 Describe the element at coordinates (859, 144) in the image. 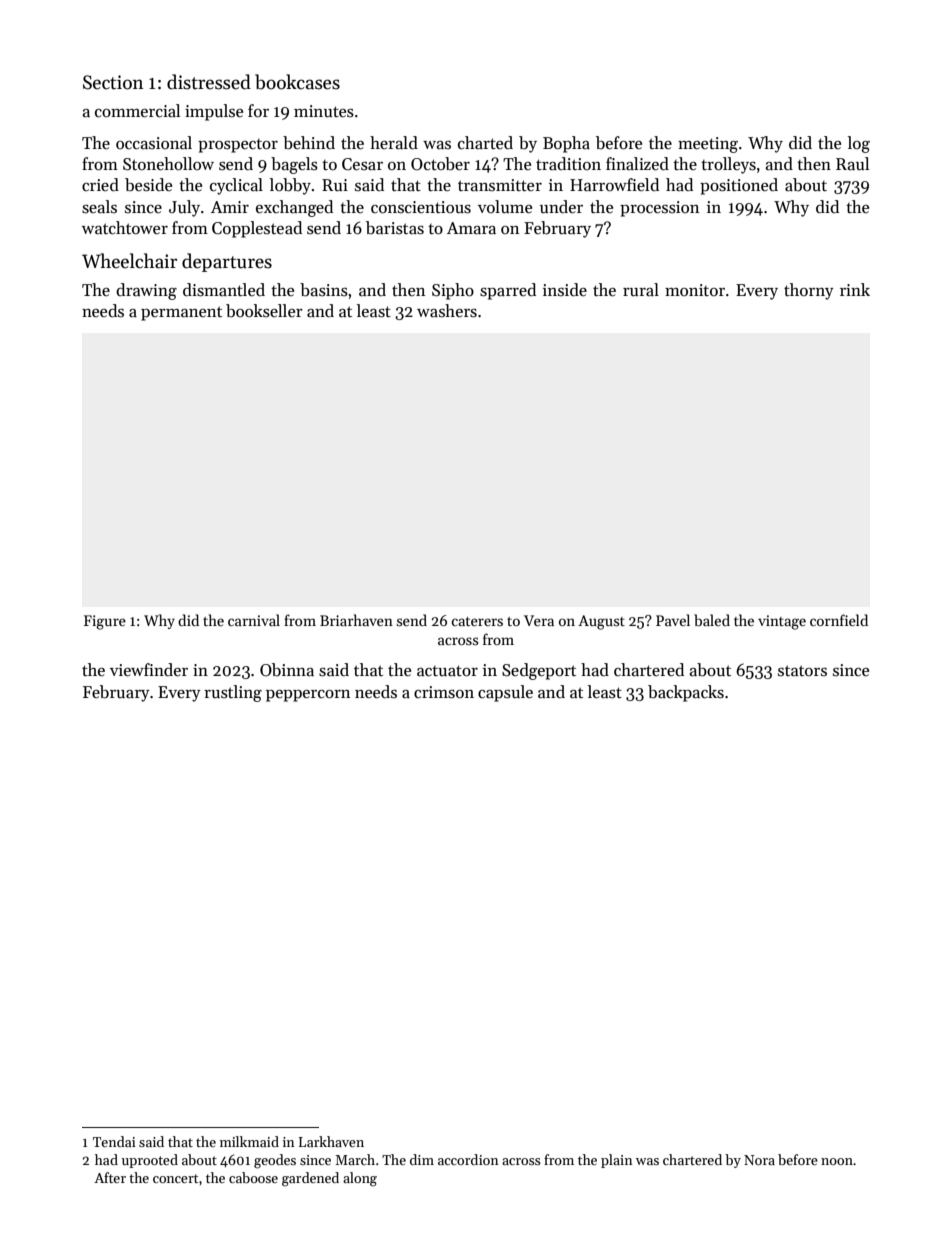

I see `log` at that location.
